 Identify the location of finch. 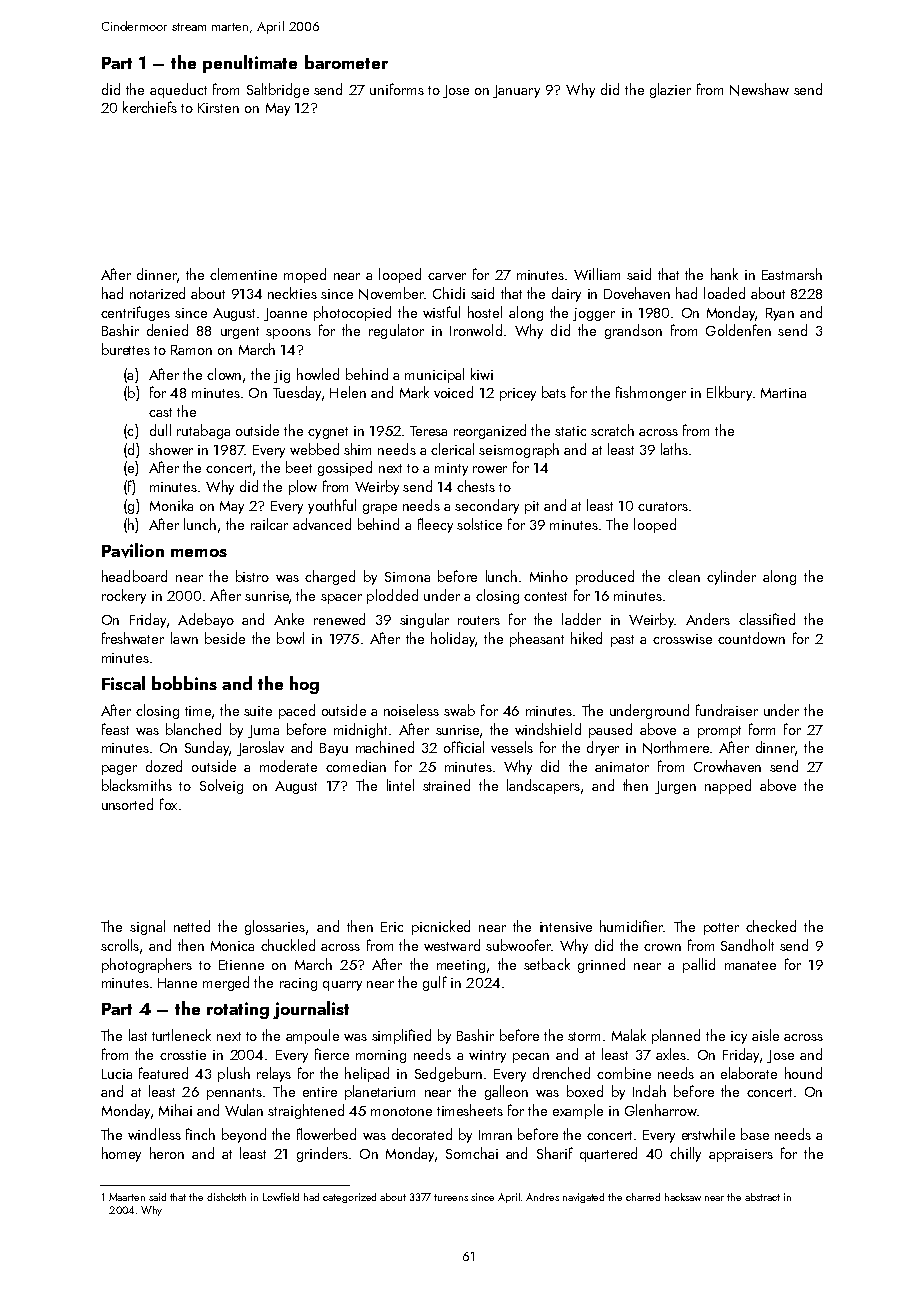
(200, 1134).
